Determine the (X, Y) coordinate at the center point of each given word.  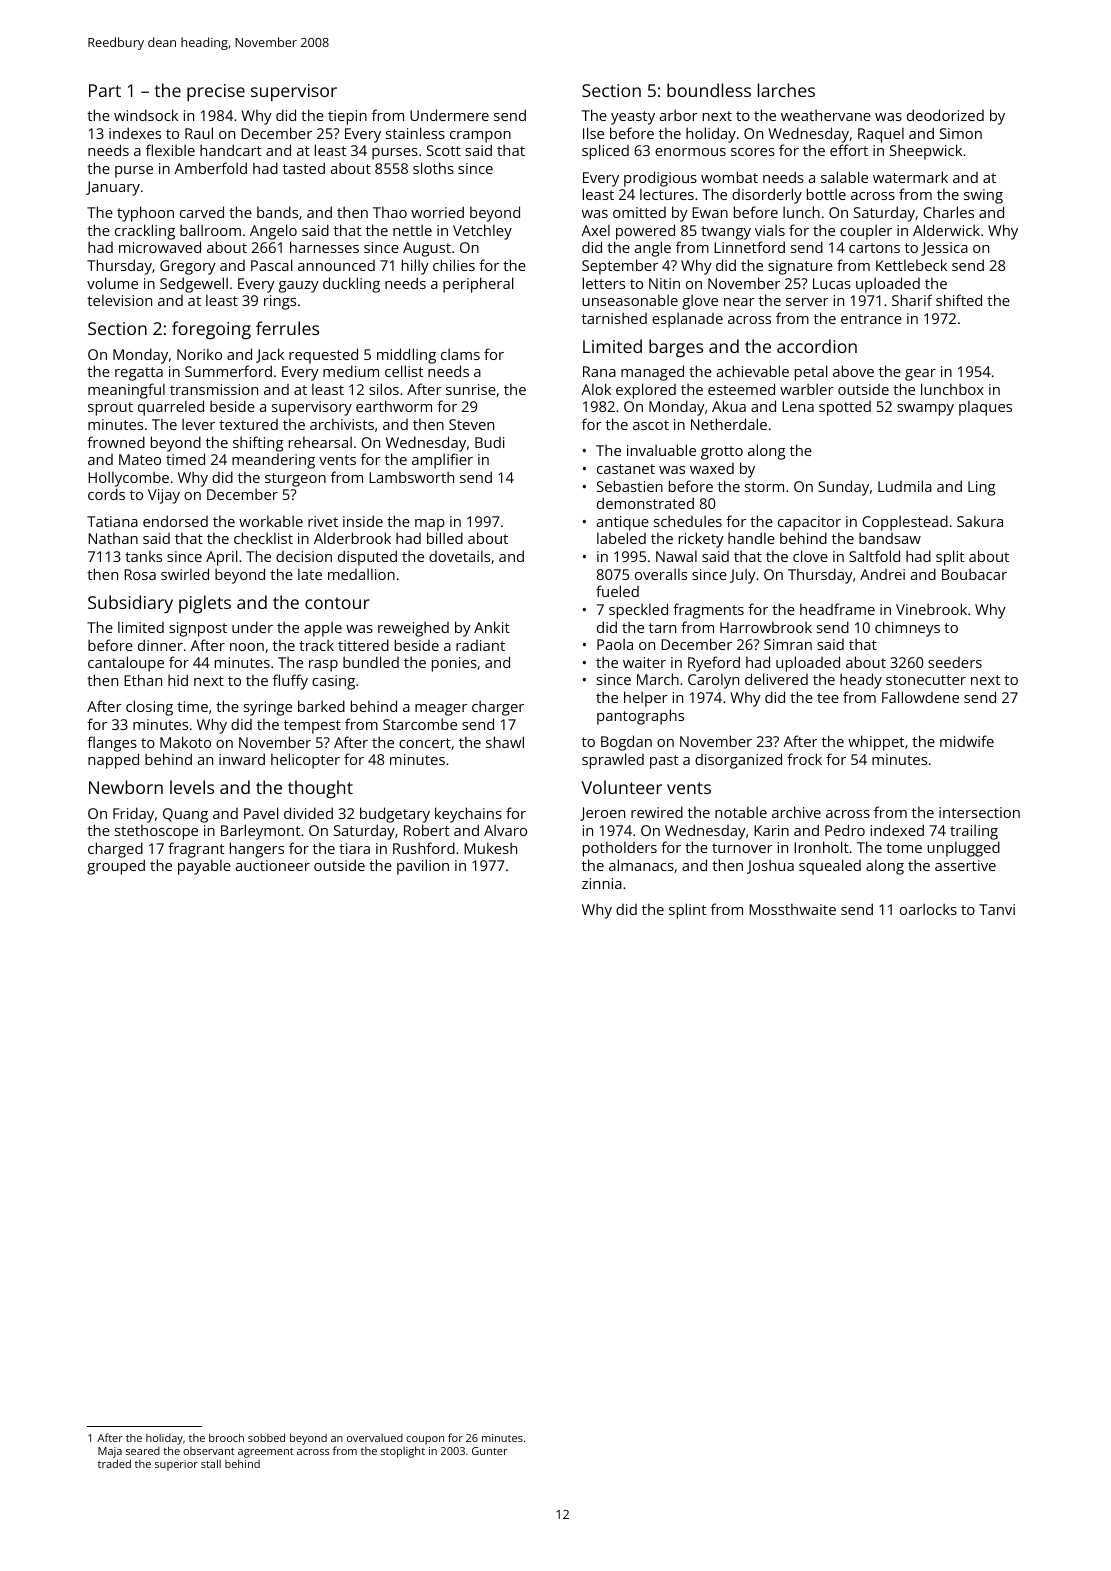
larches (786, 90)
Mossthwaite (792, 909)
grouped (116, 867)
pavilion (423, 867)
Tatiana (112, 521)
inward (242, 759)
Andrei (882, 574)
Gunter (489, 1451)
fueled (617, 591)
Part (105, 90)
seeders (955, 662)
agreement (266, 1453)
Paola (615, 644)
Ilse (593, 133)
